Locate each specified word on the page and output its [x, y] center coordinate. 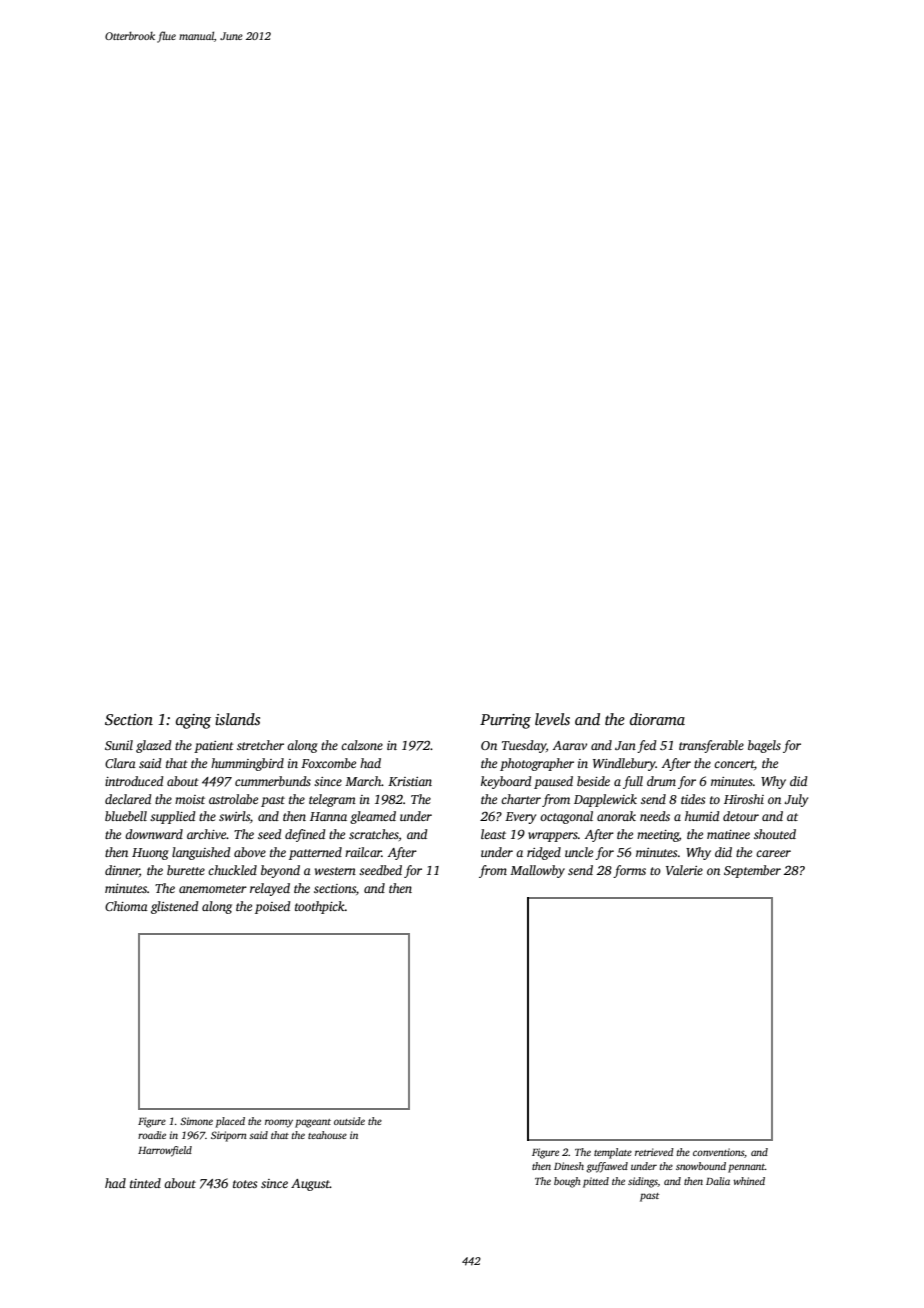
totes [245, 1184]
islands [237, 719]
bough [567, 1182]
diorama [657, 719]
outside [349, 1121]
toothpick [320, 907]
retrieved [654, 1152]
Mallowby [537, 871]
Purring [505, 721]
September [752, 871]
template [613, 1153]
